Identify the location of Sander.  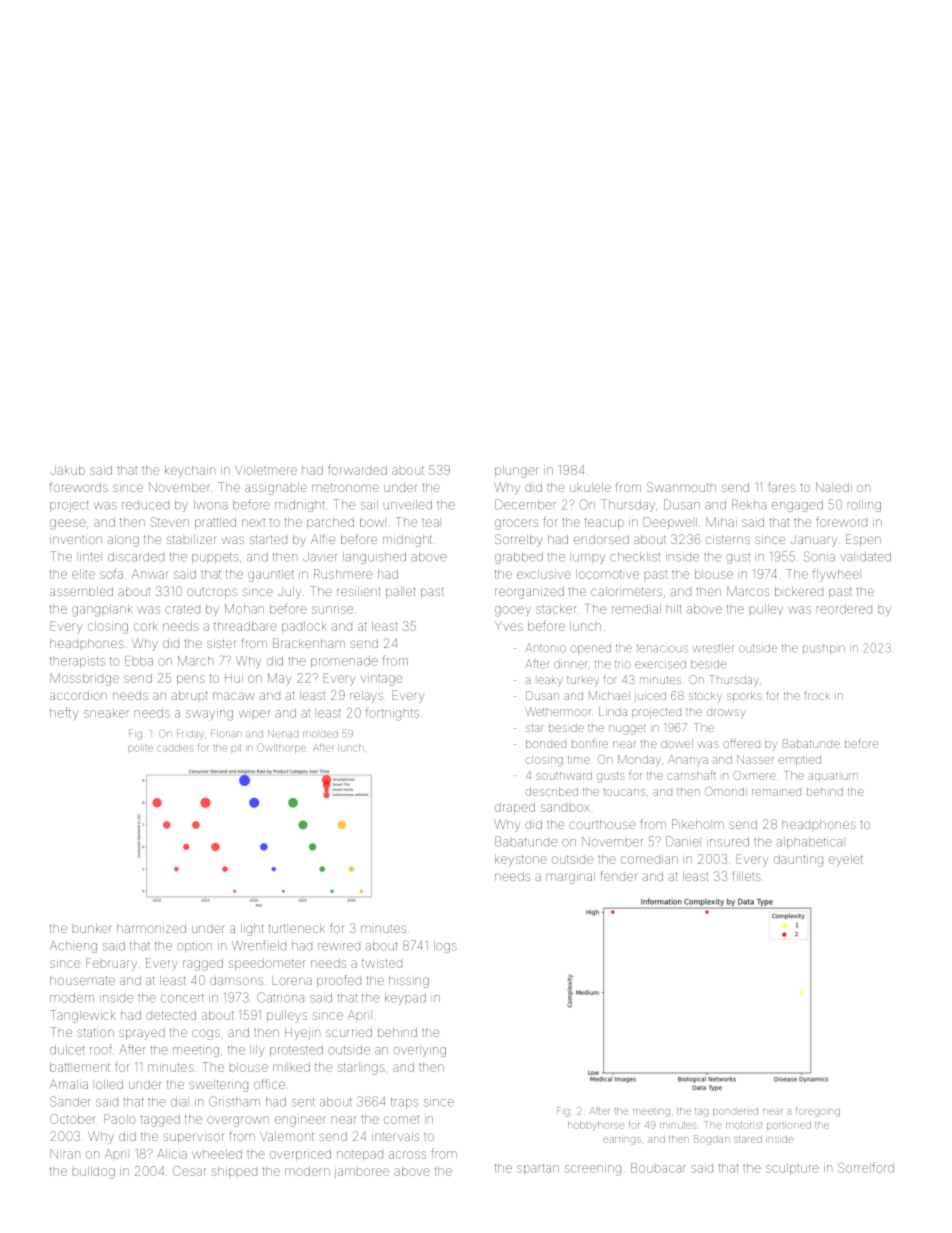
(70, 1101).
